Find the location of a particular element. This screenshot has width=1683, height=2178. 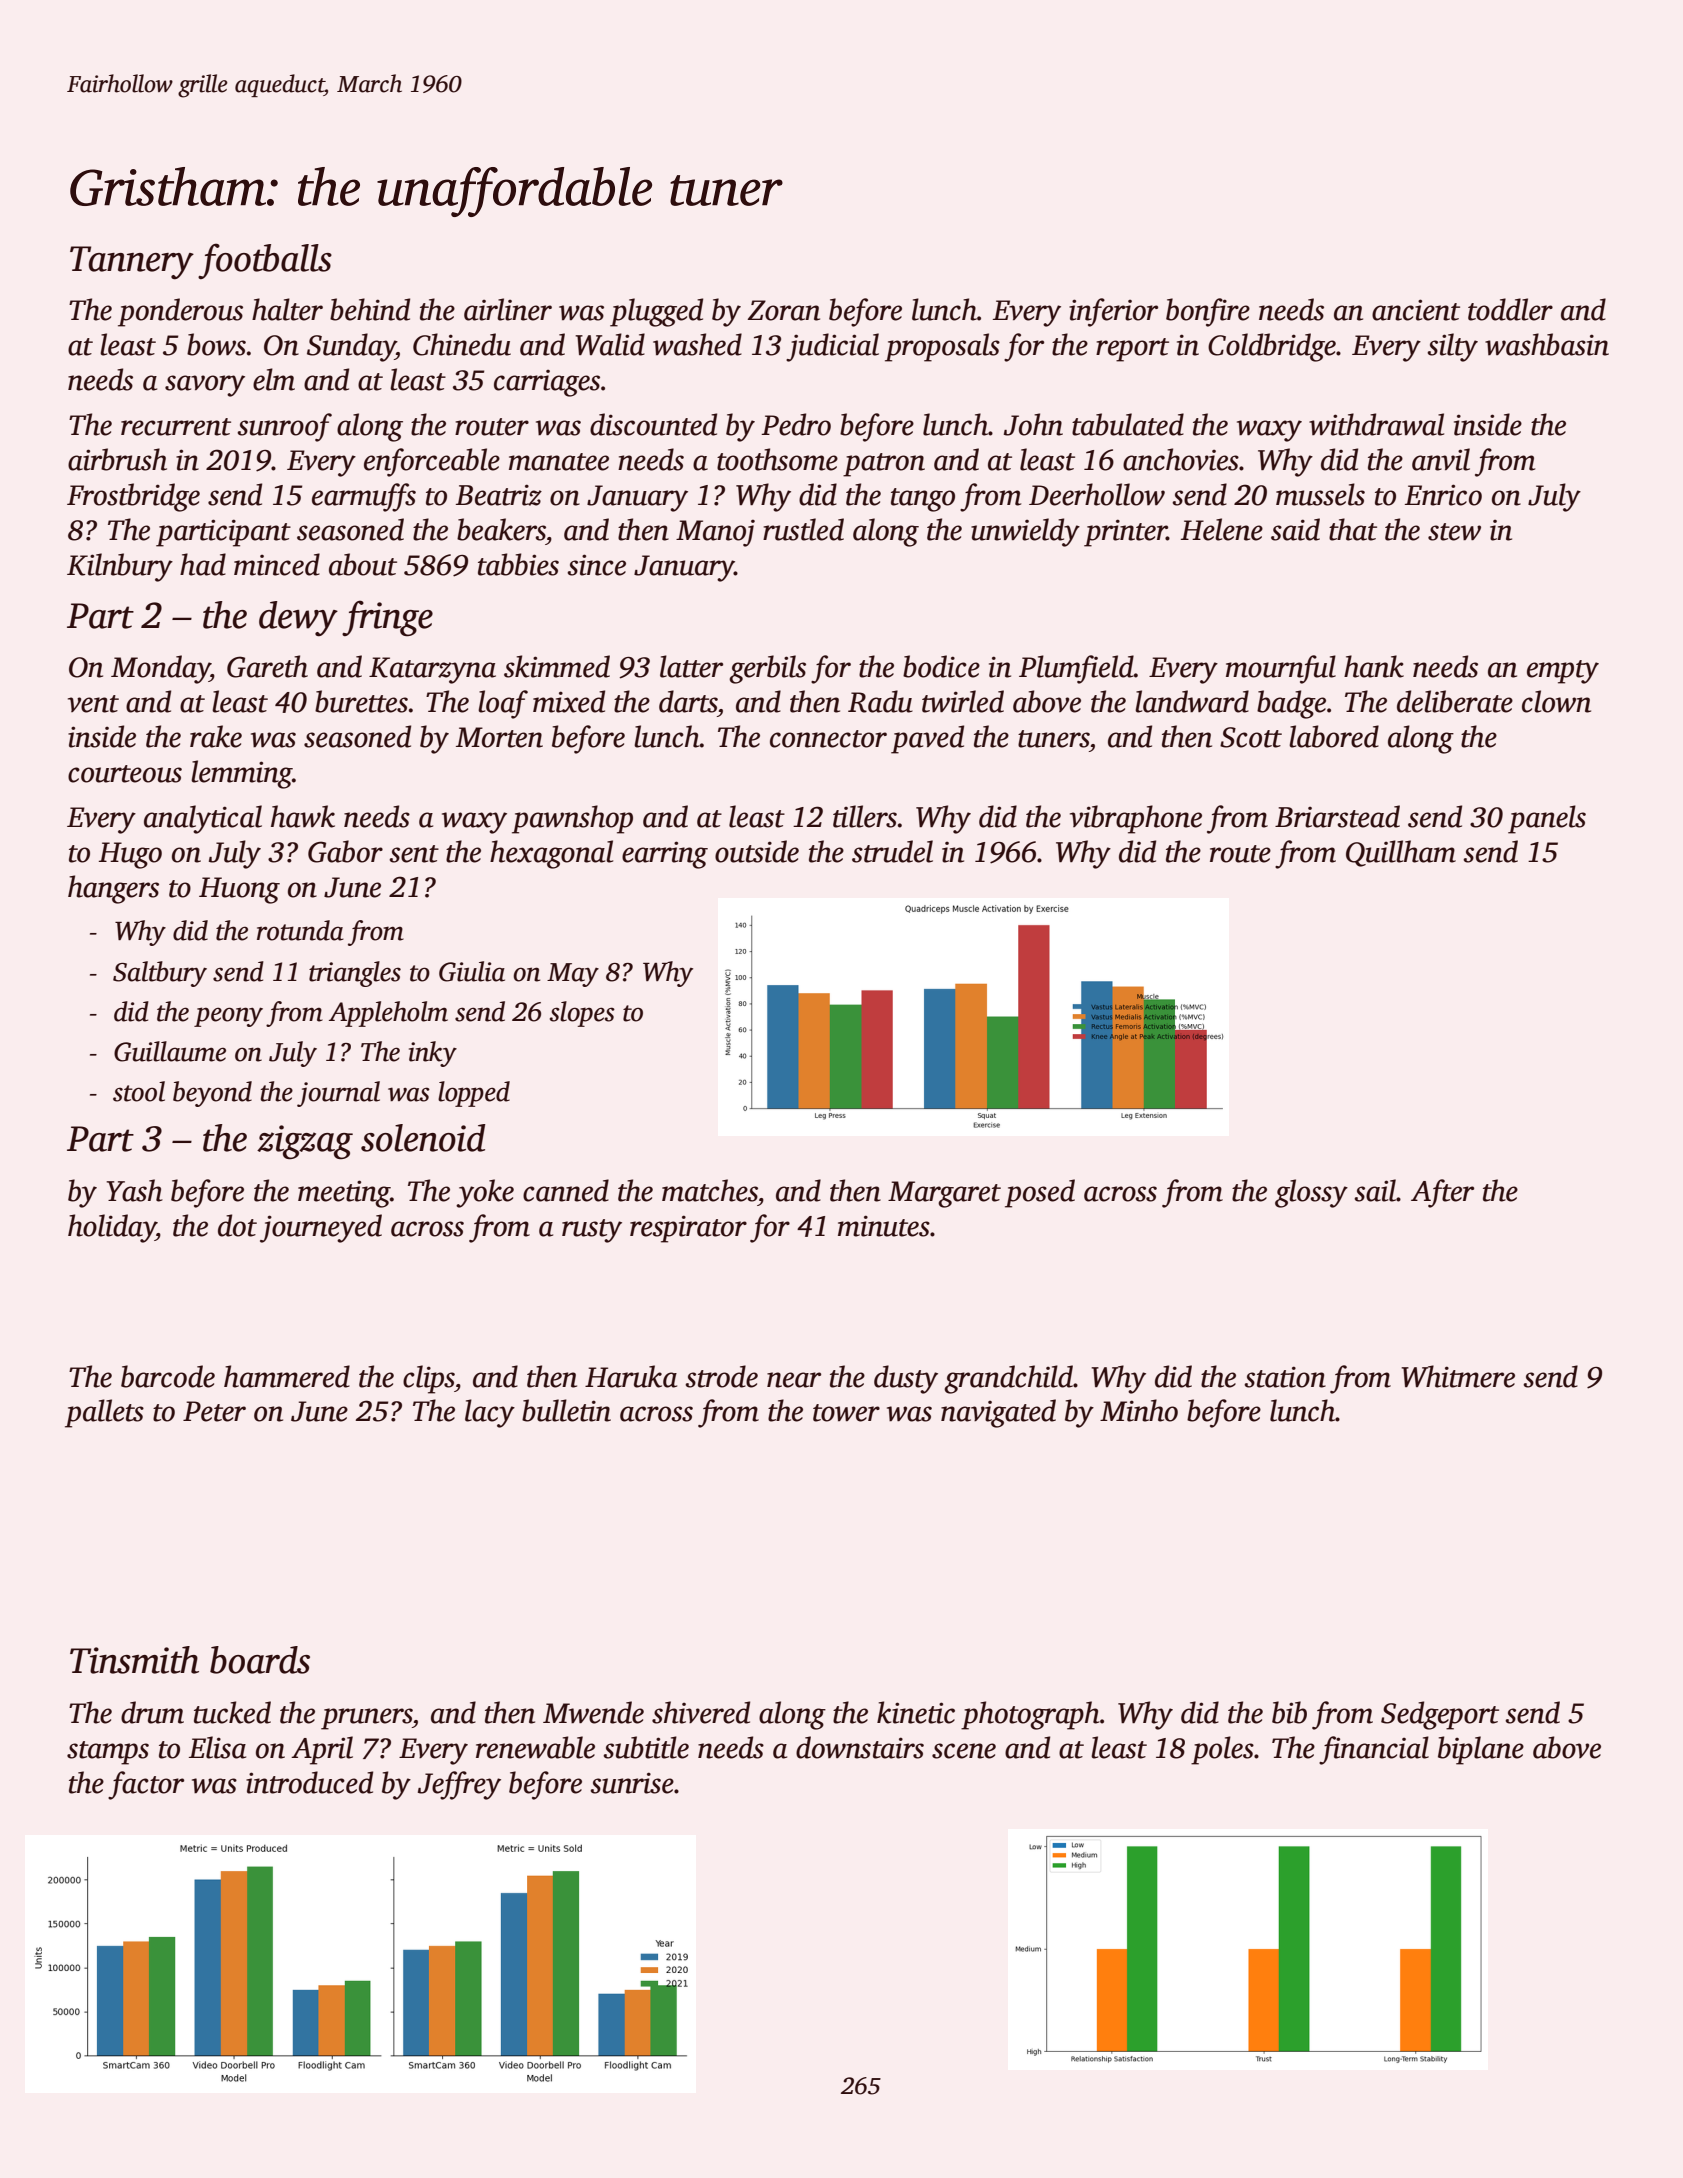

bodice is located at coordinates (941, 666).
